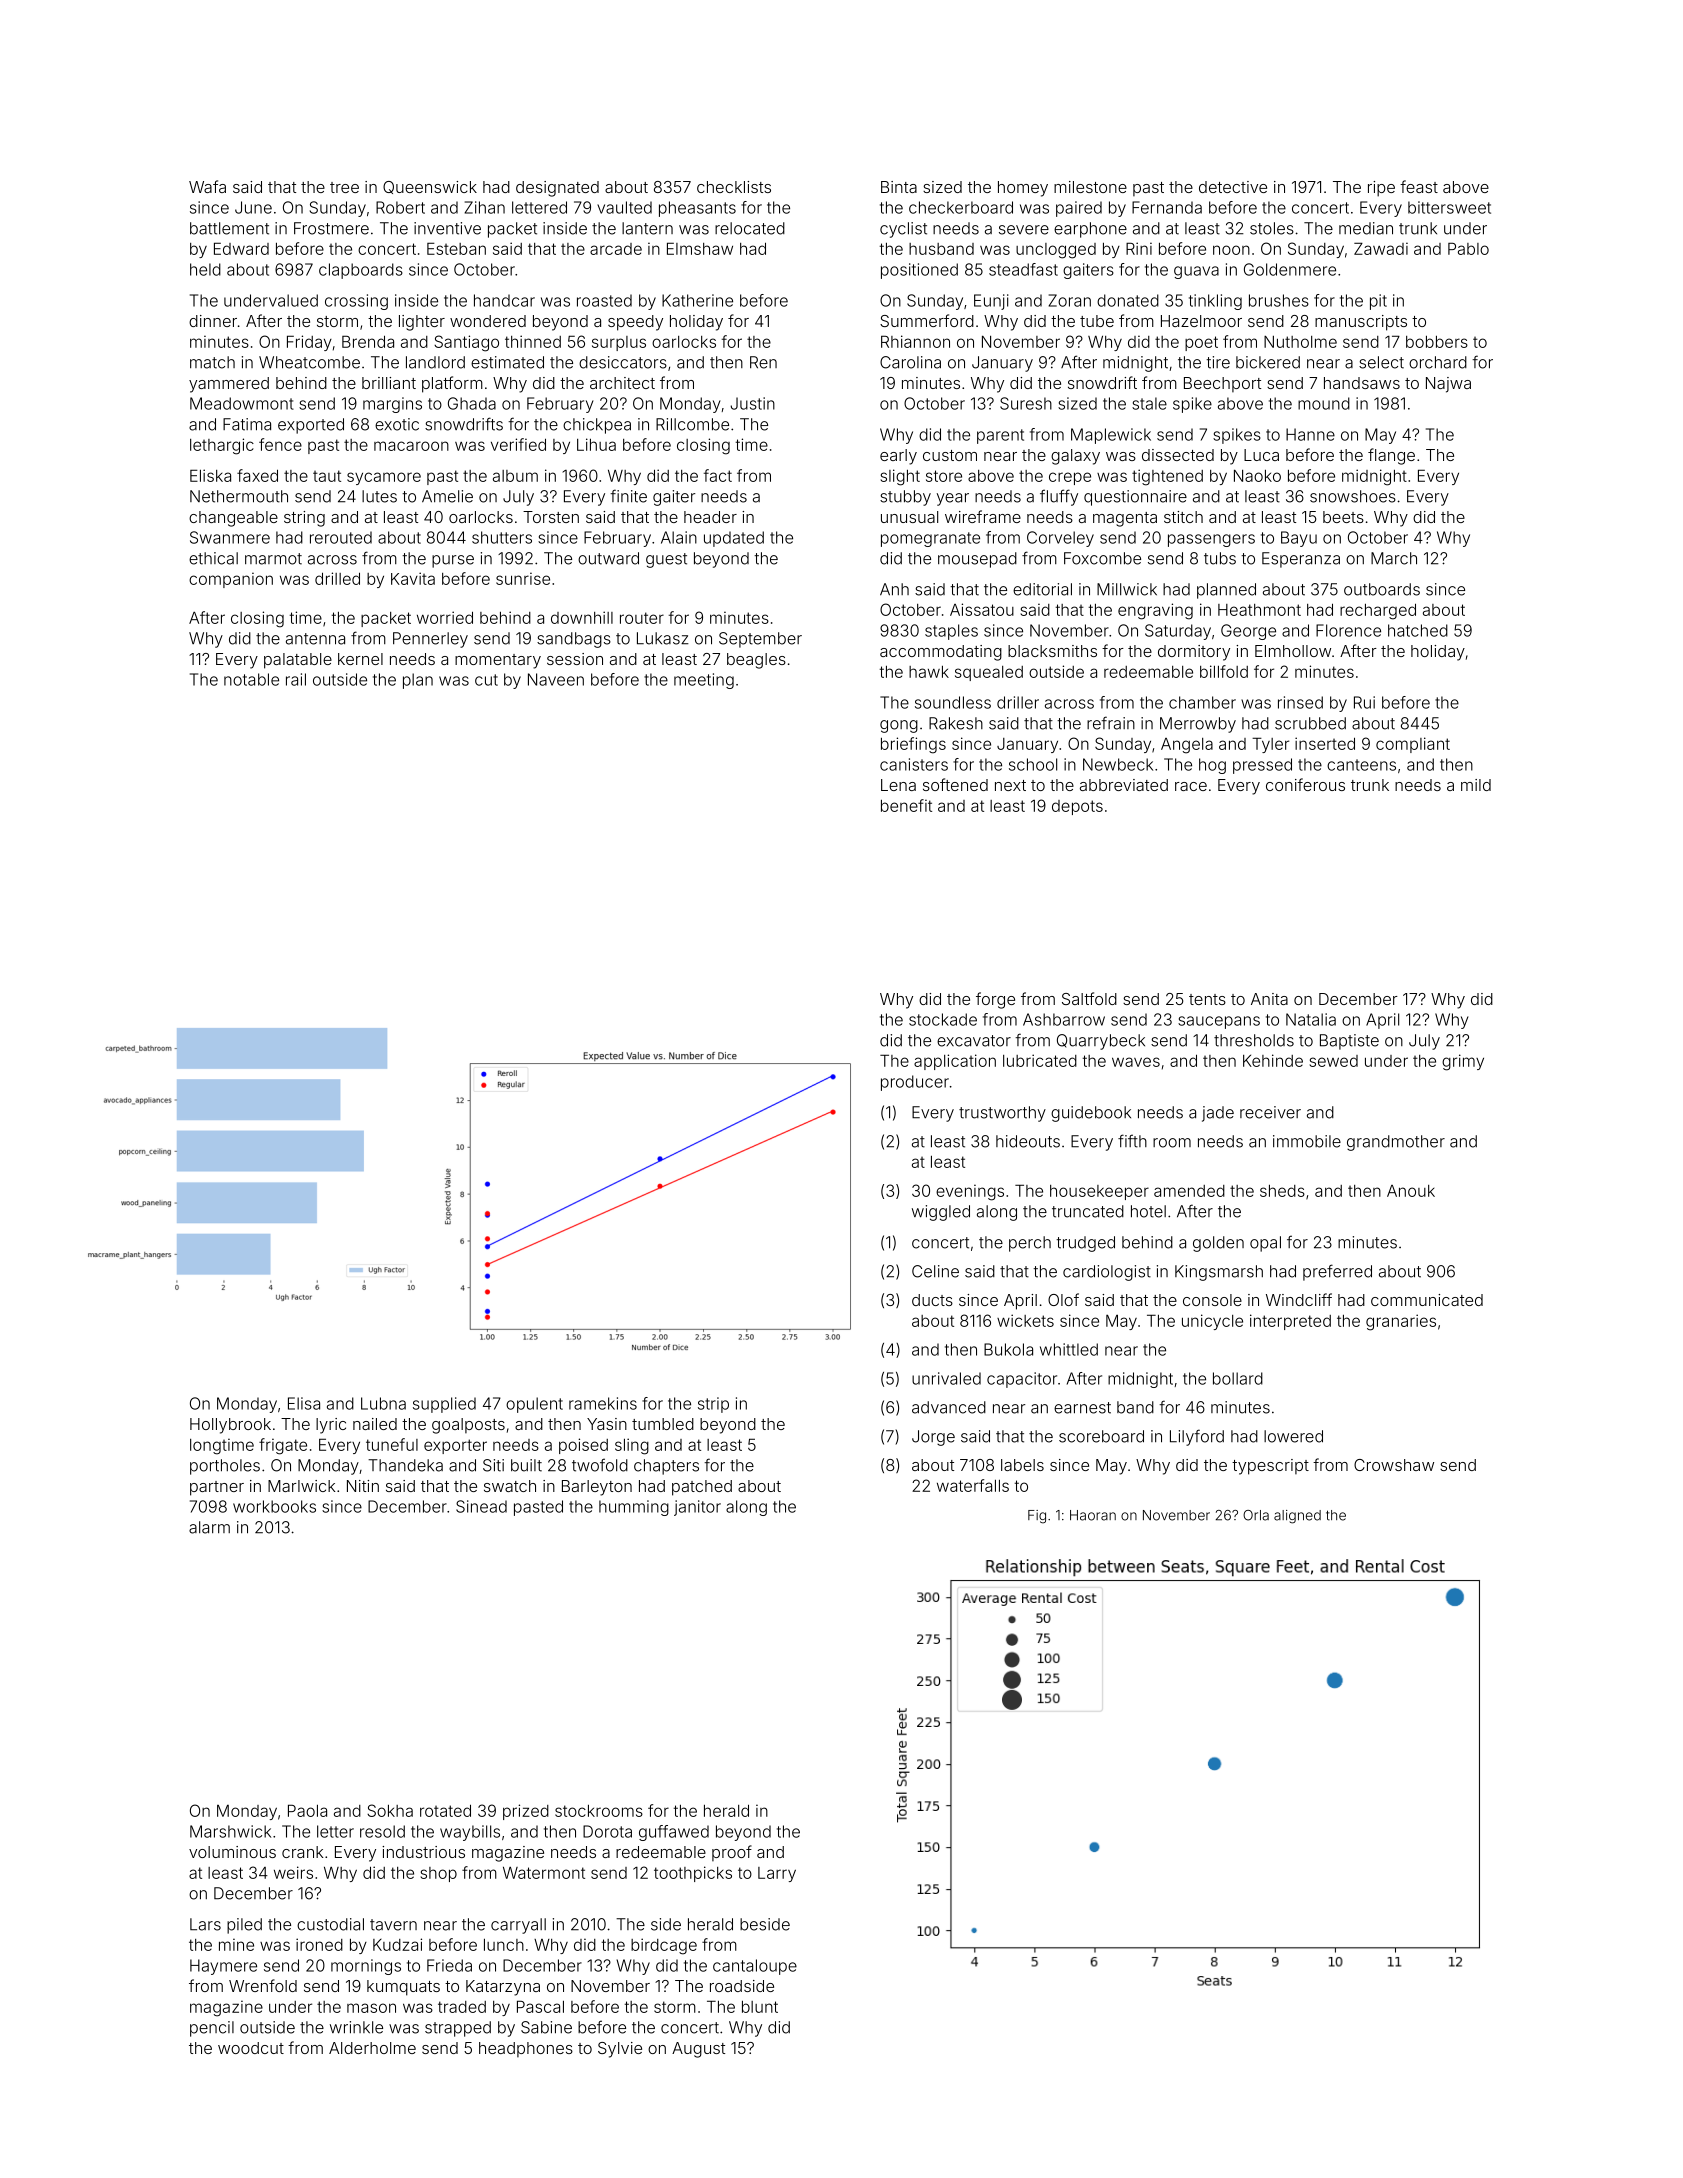 The width and height of the screenshot is (1683, 2178). I want to click on estimated, so click(507, 362).
